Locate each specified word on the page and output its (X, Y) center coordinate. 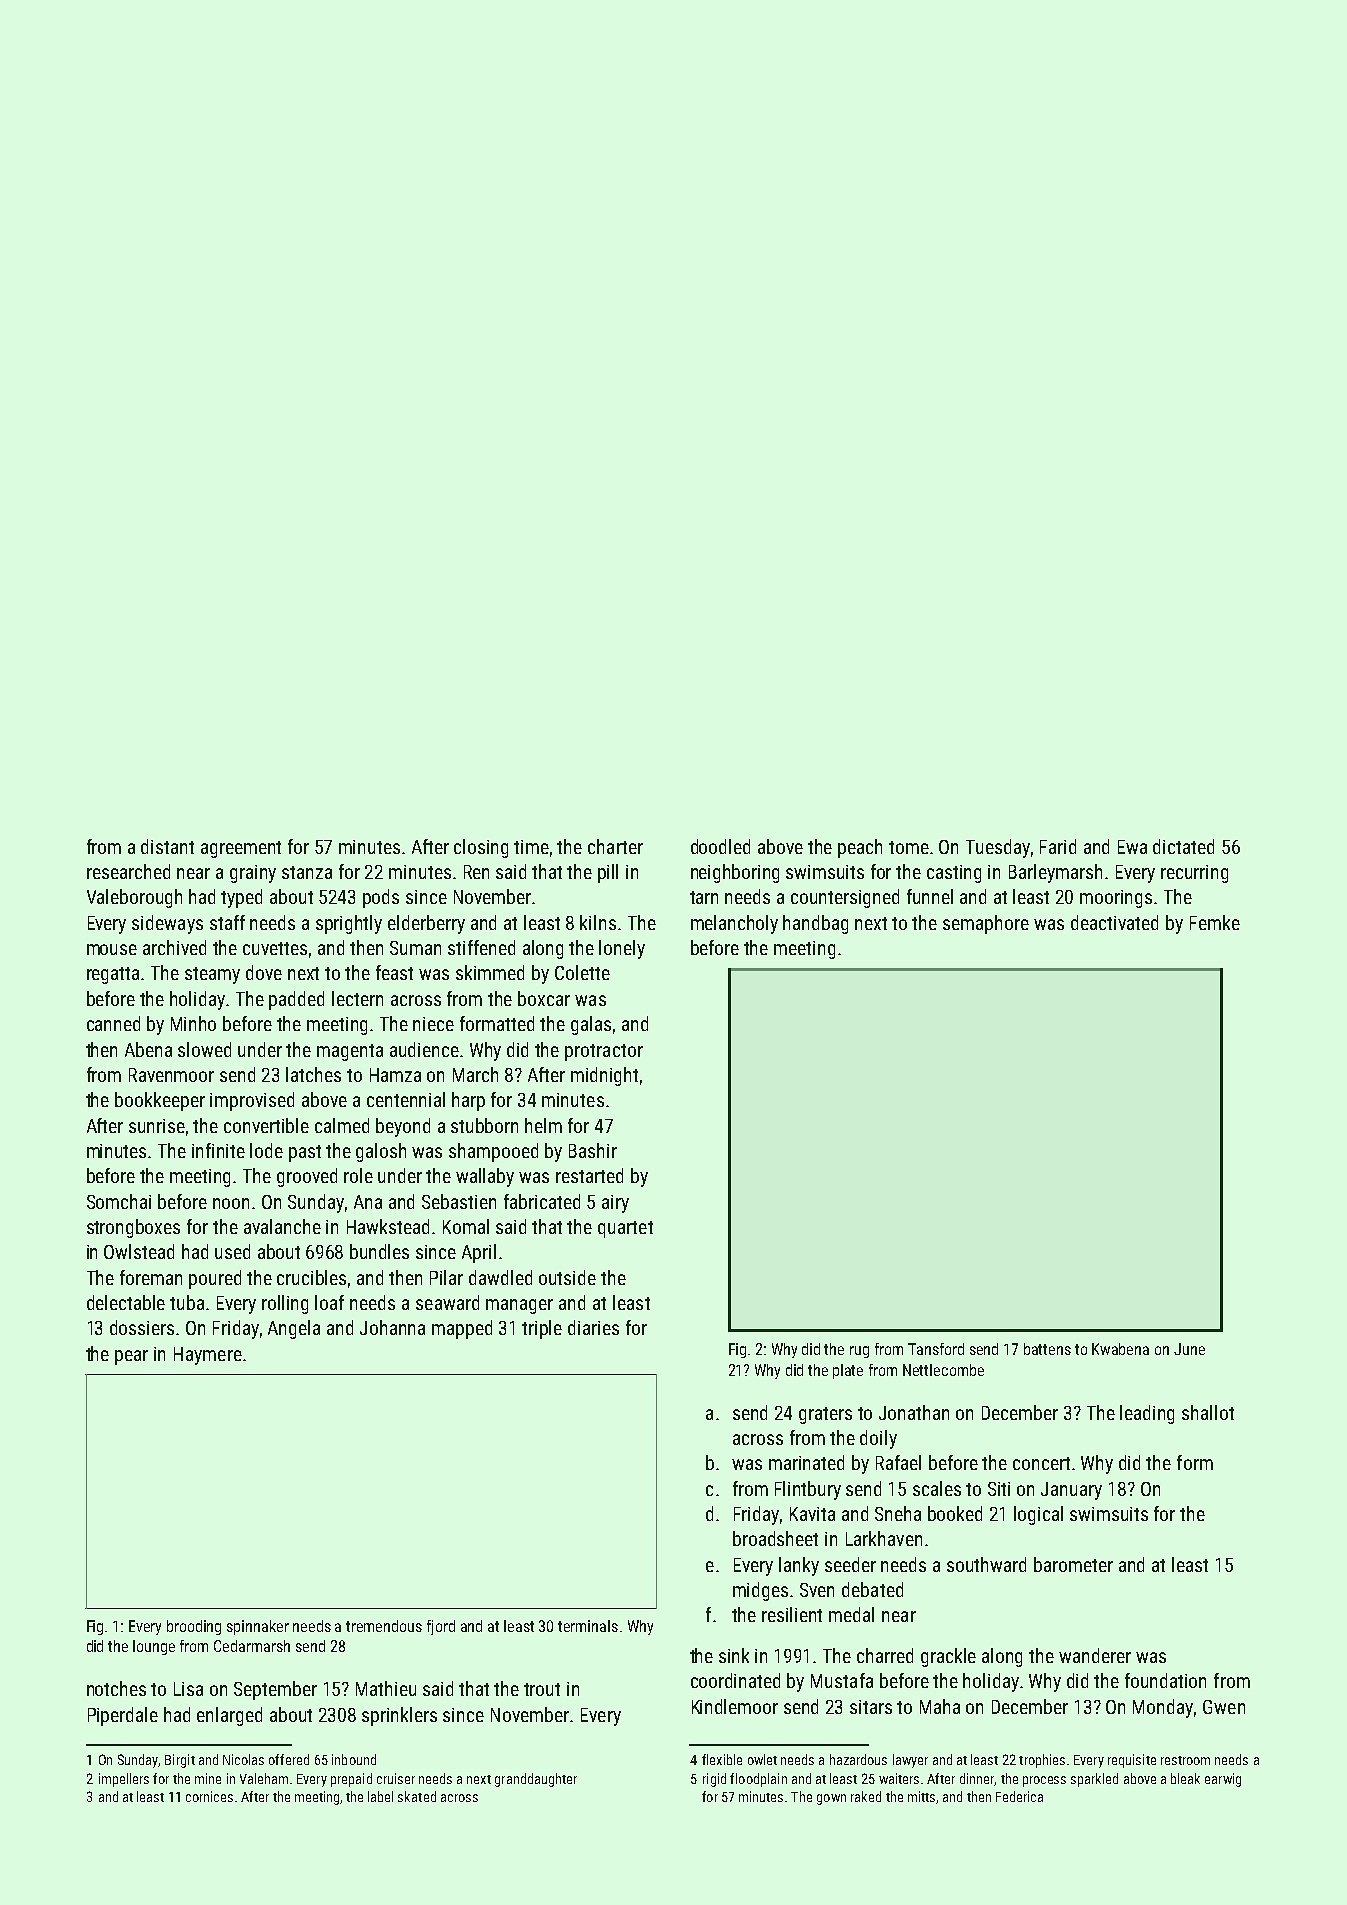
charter (615, 846)
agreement (241, 849)
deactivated (1114, 922)
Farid (1058, 846)
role (358, 1175)
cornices (209, 1796)
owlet (762, 1759)
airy (615, 1204)
